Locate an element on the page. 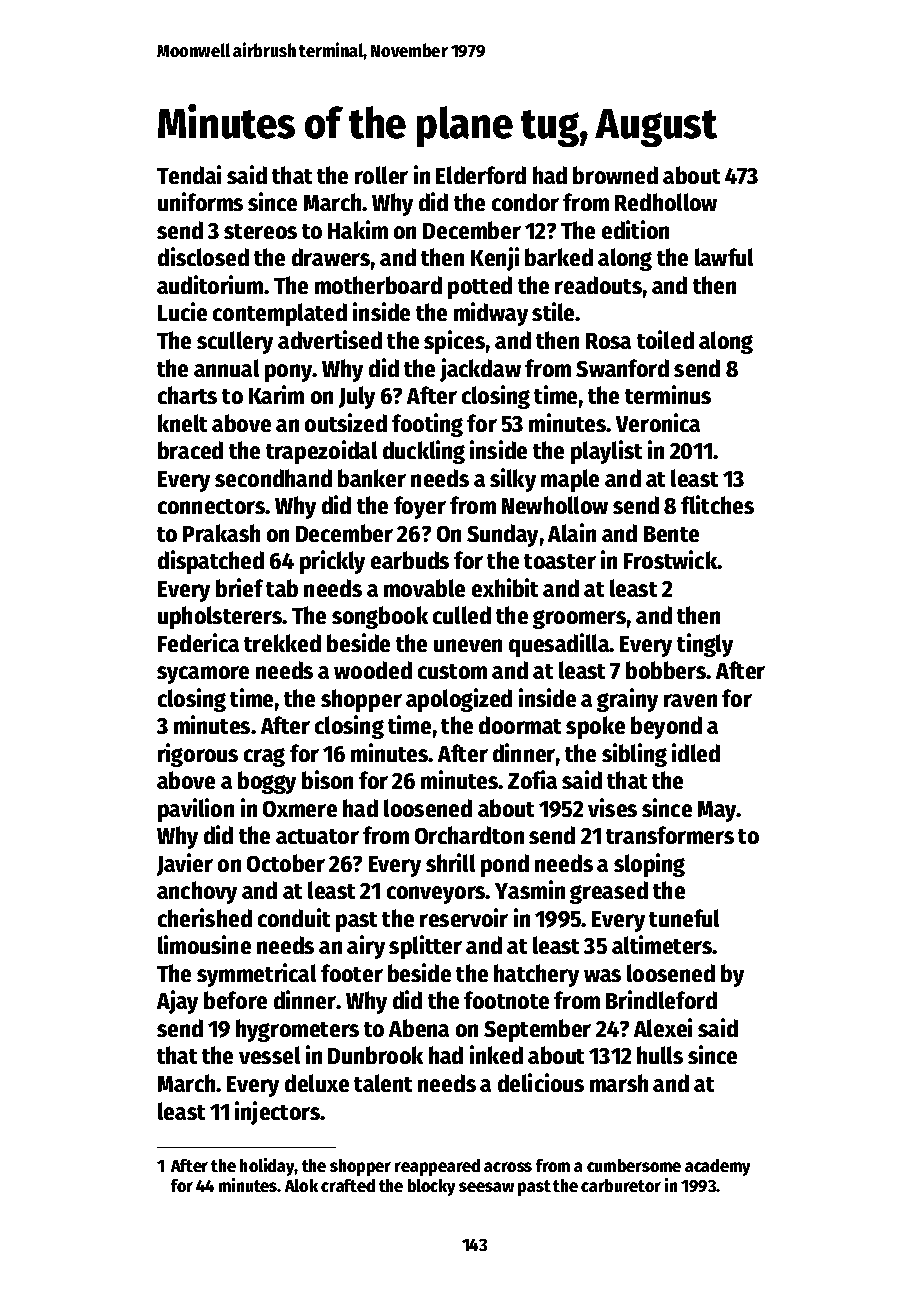 The image size is (924, 1311). Frostwick is located at coordinates (671, 559).
